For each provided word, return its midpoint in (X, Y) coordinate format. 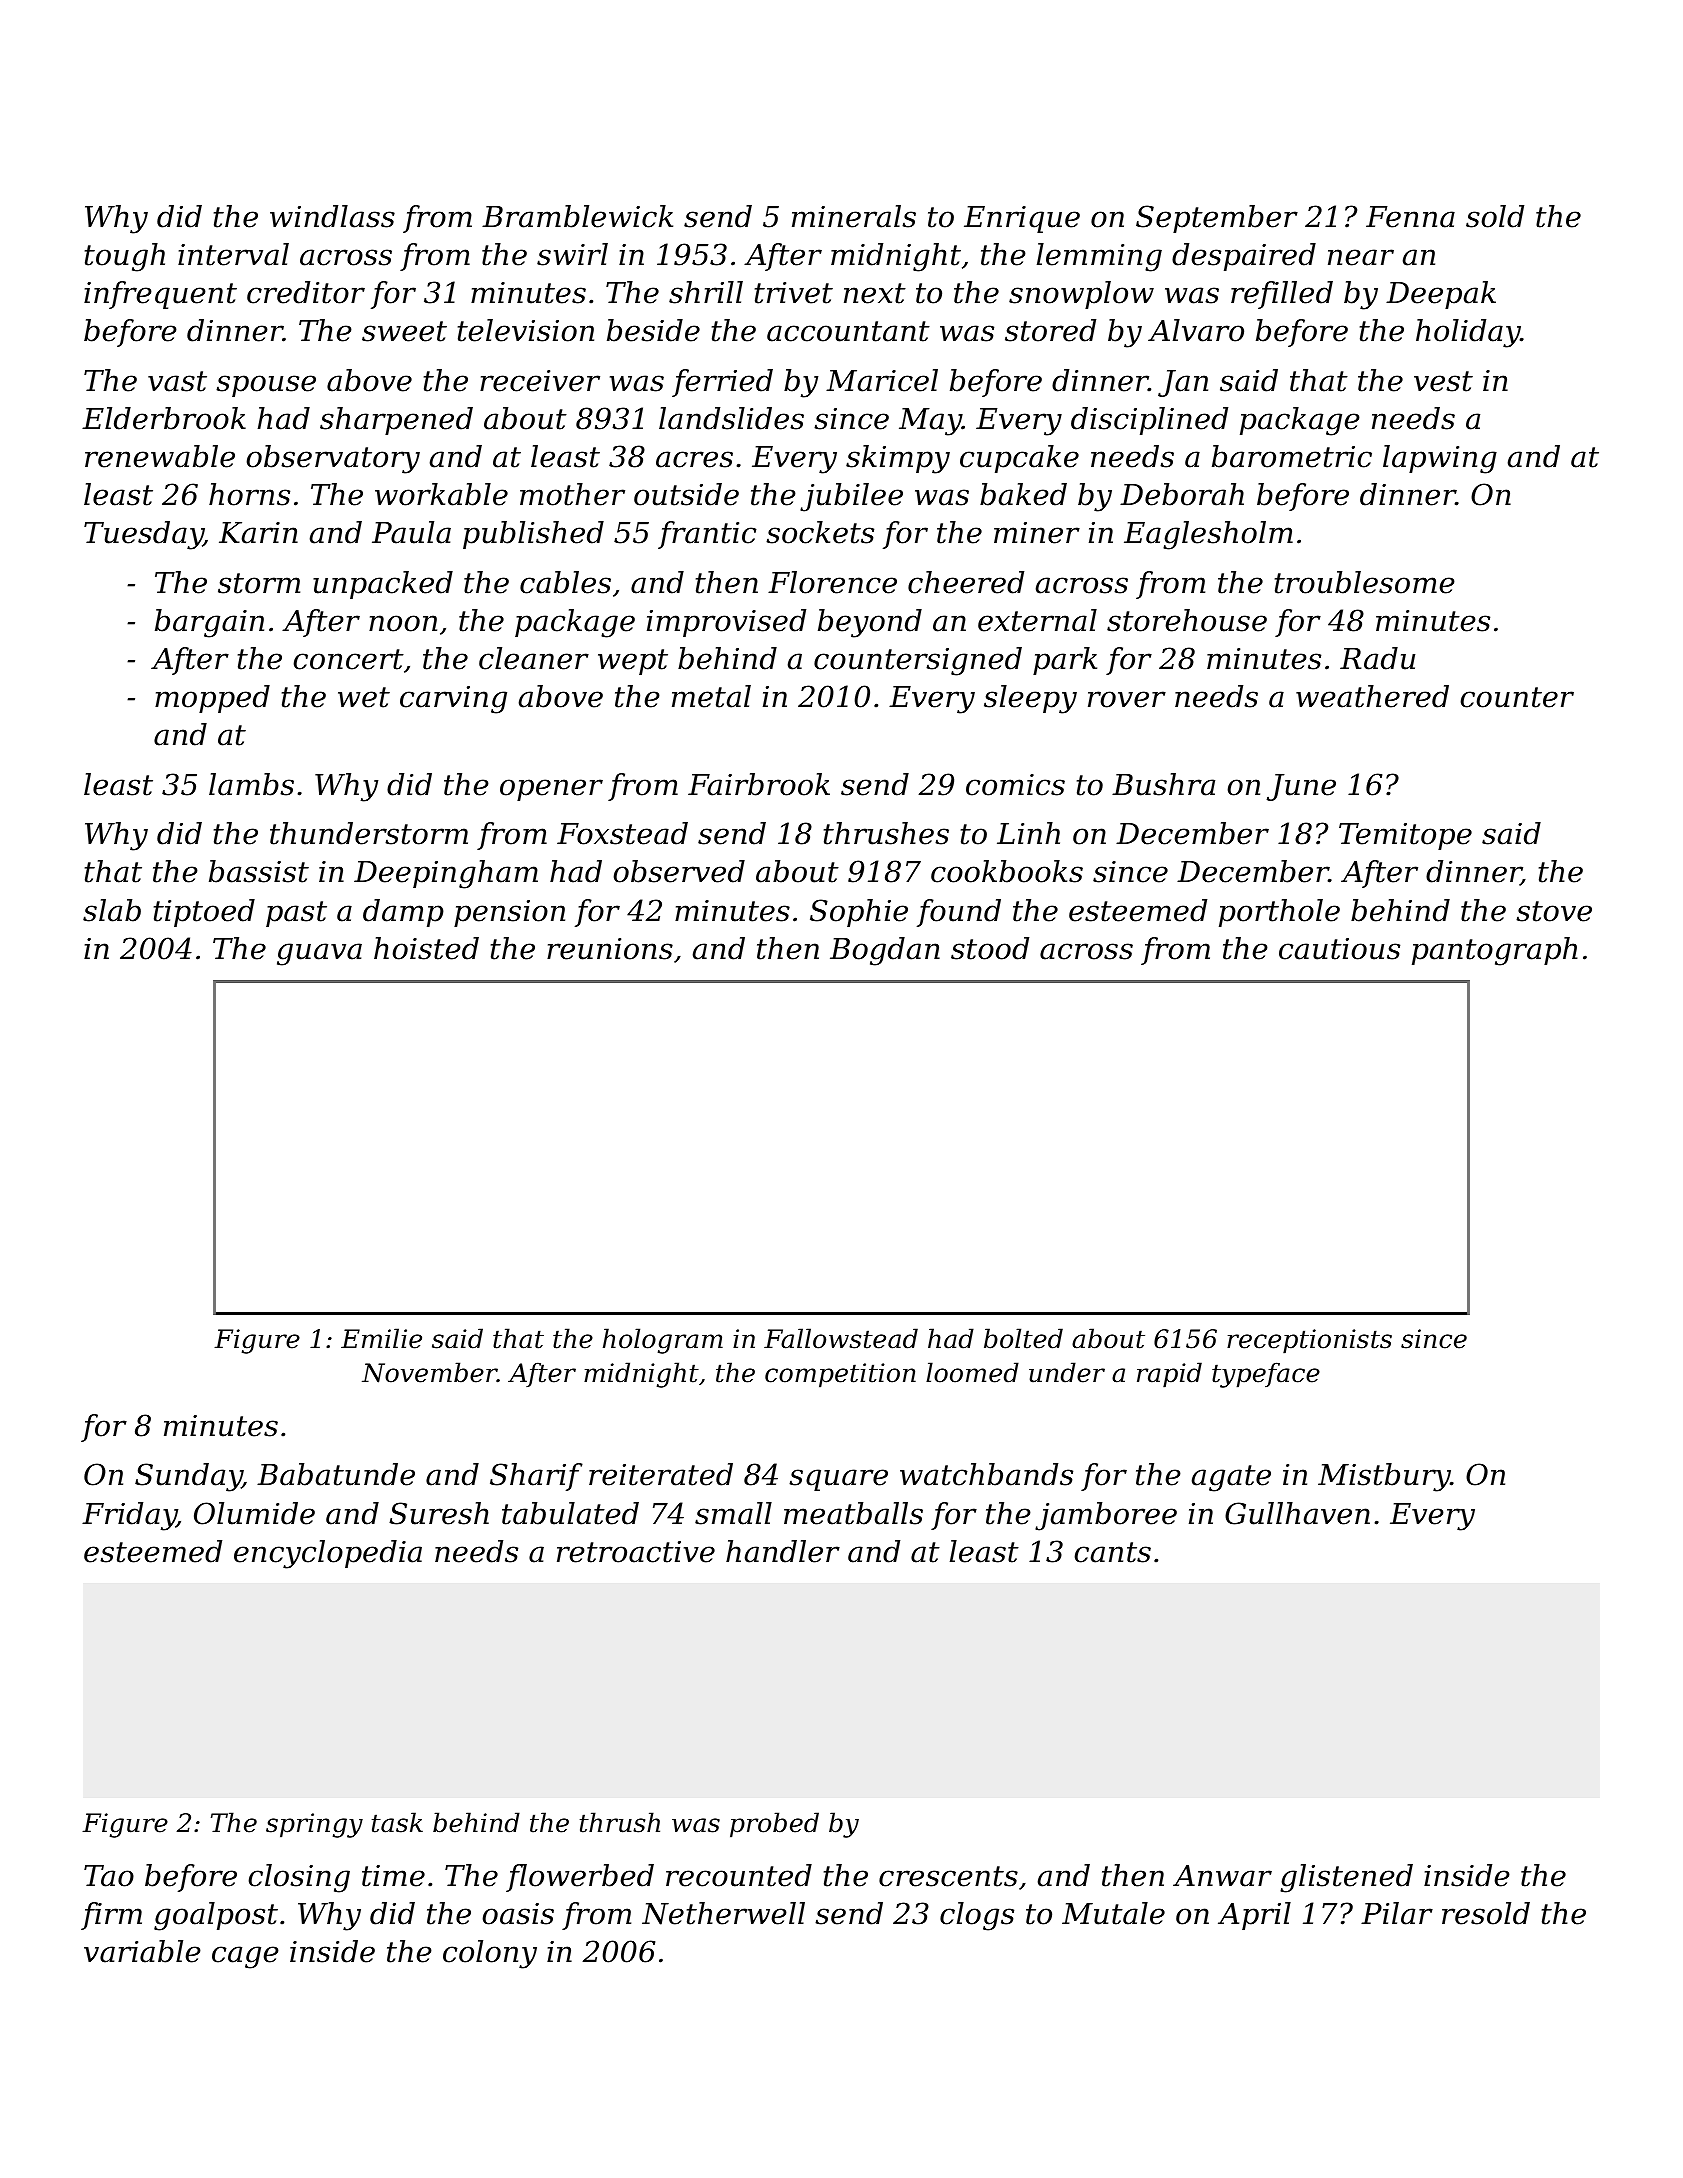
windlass (332, 216)
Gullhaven (1297, 1513)
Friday (129, 1516)
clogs (977, 1916)
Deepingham (446, 874)
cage (245, 1957)
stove (1554, 911)
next (875, 293)
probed (774, 1825)
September (1217, 219)
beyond (870, 623)
